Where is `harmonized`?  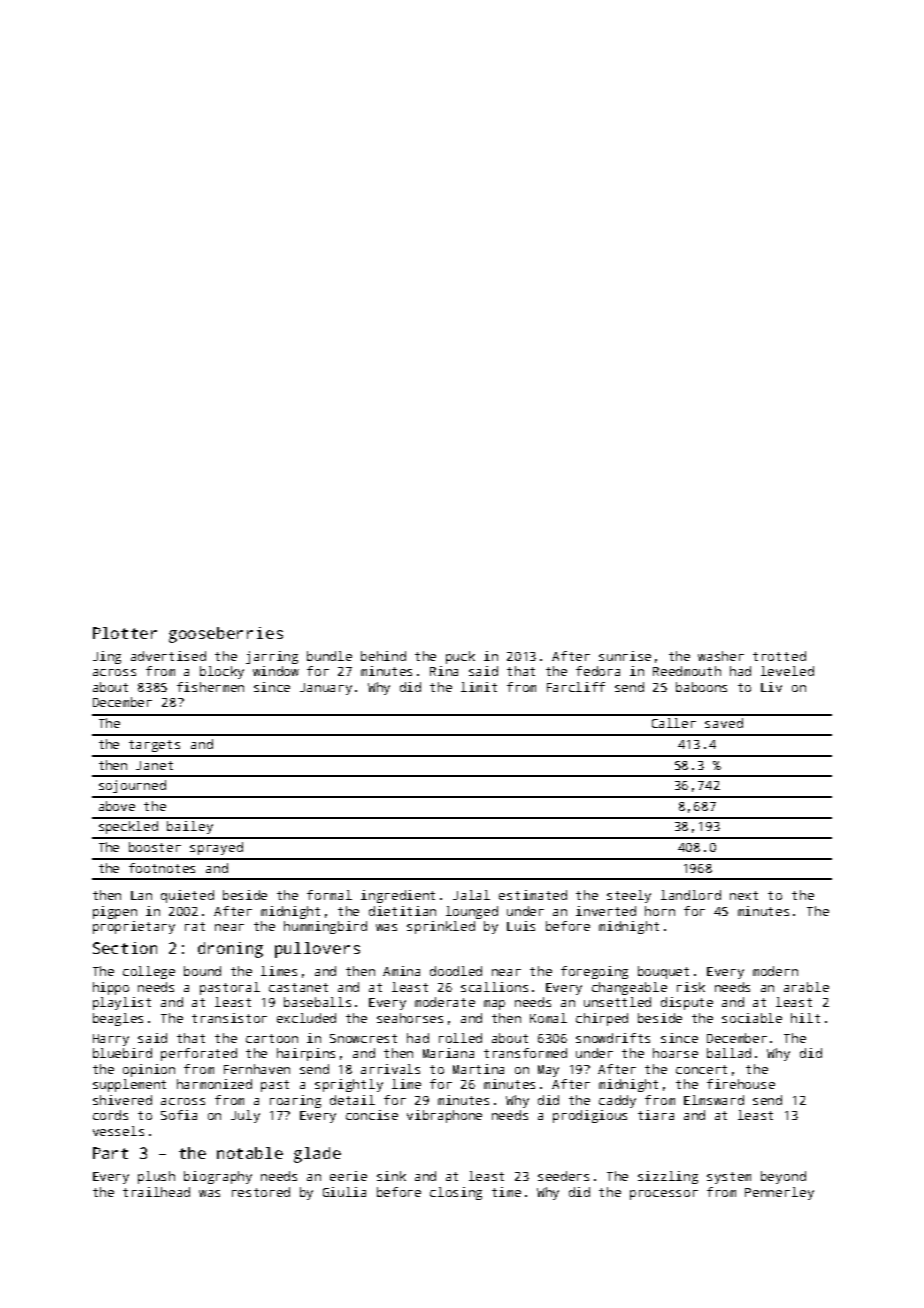 harmonized is located at coordinates (214, 1084).
